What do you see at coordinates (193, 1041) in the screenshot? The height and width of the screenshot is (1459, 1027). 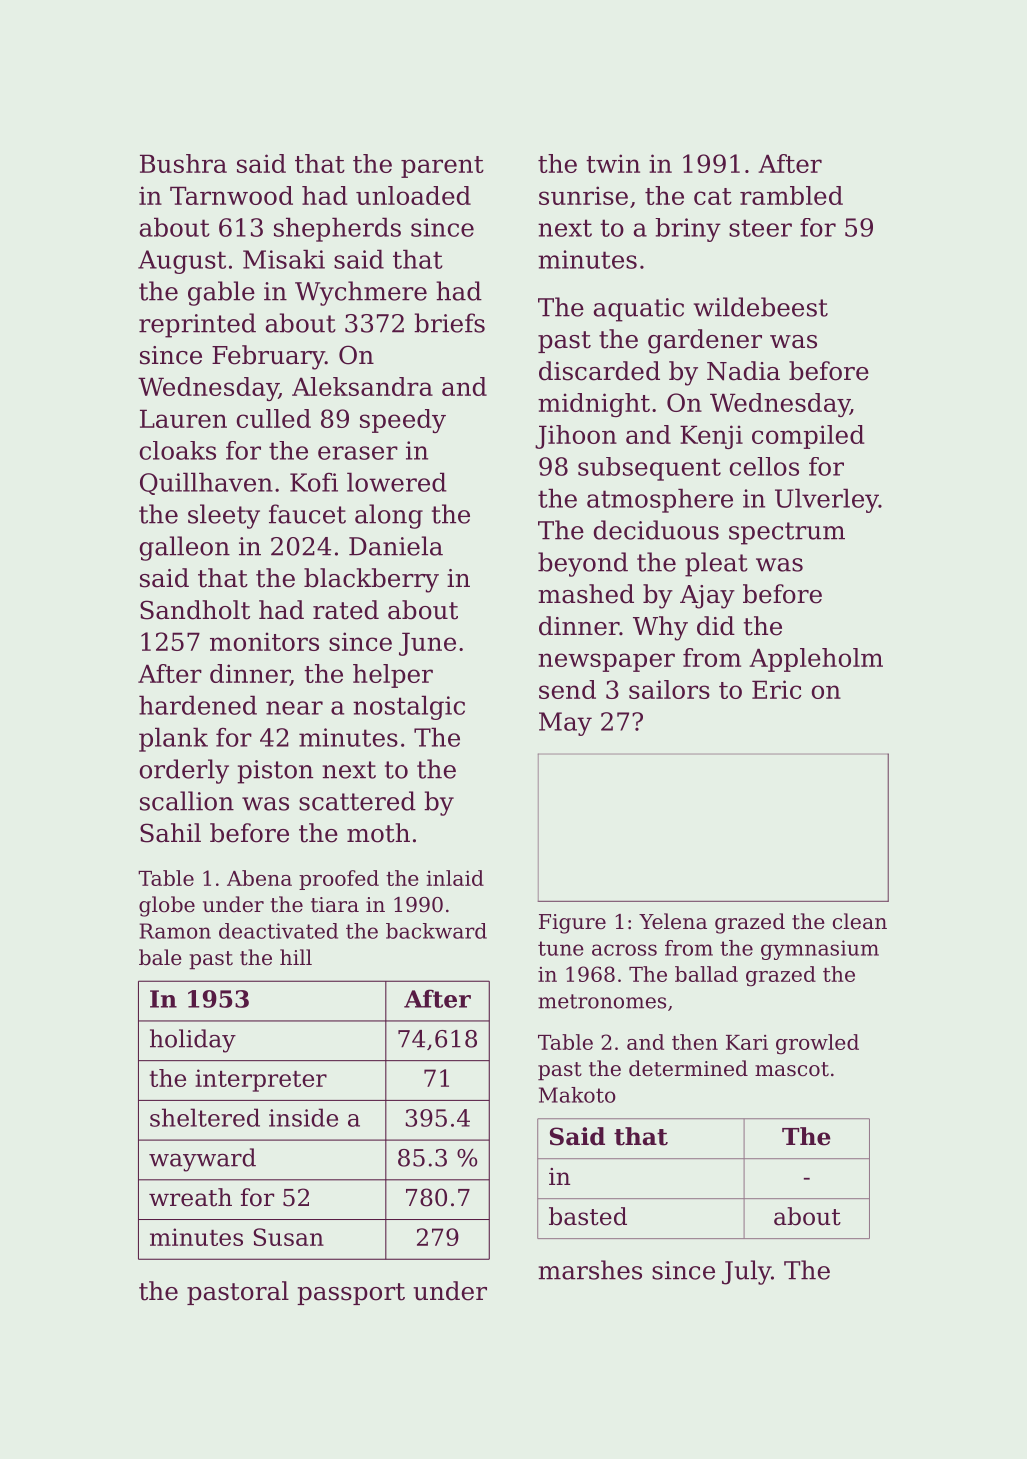 I see `holiday` at bounding box center [193, 1041].
